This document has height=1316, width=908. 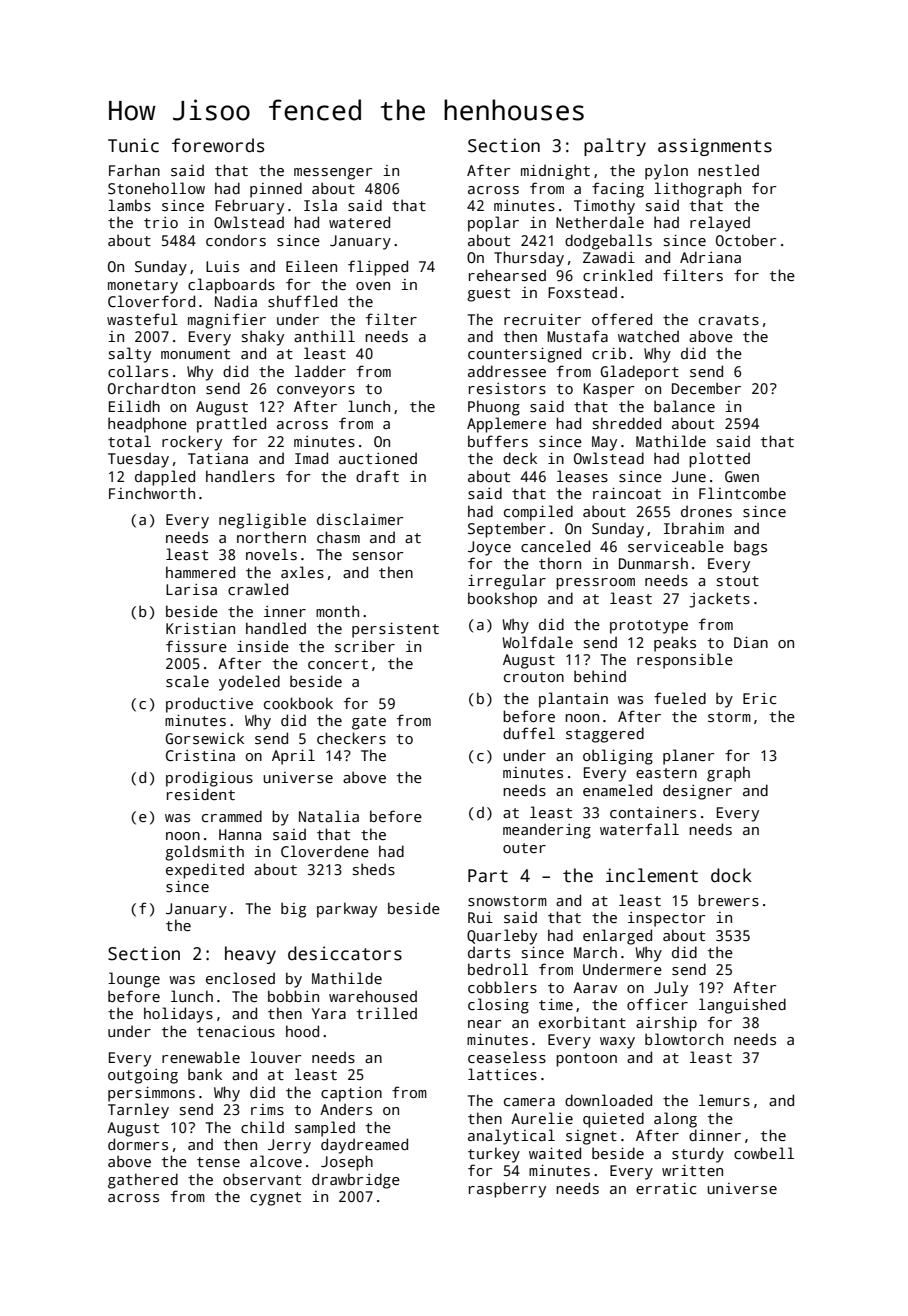 What do you see at coordinates (275, 1199) in the document?
I see `cygnet` at bounding box center [275, 1199].
